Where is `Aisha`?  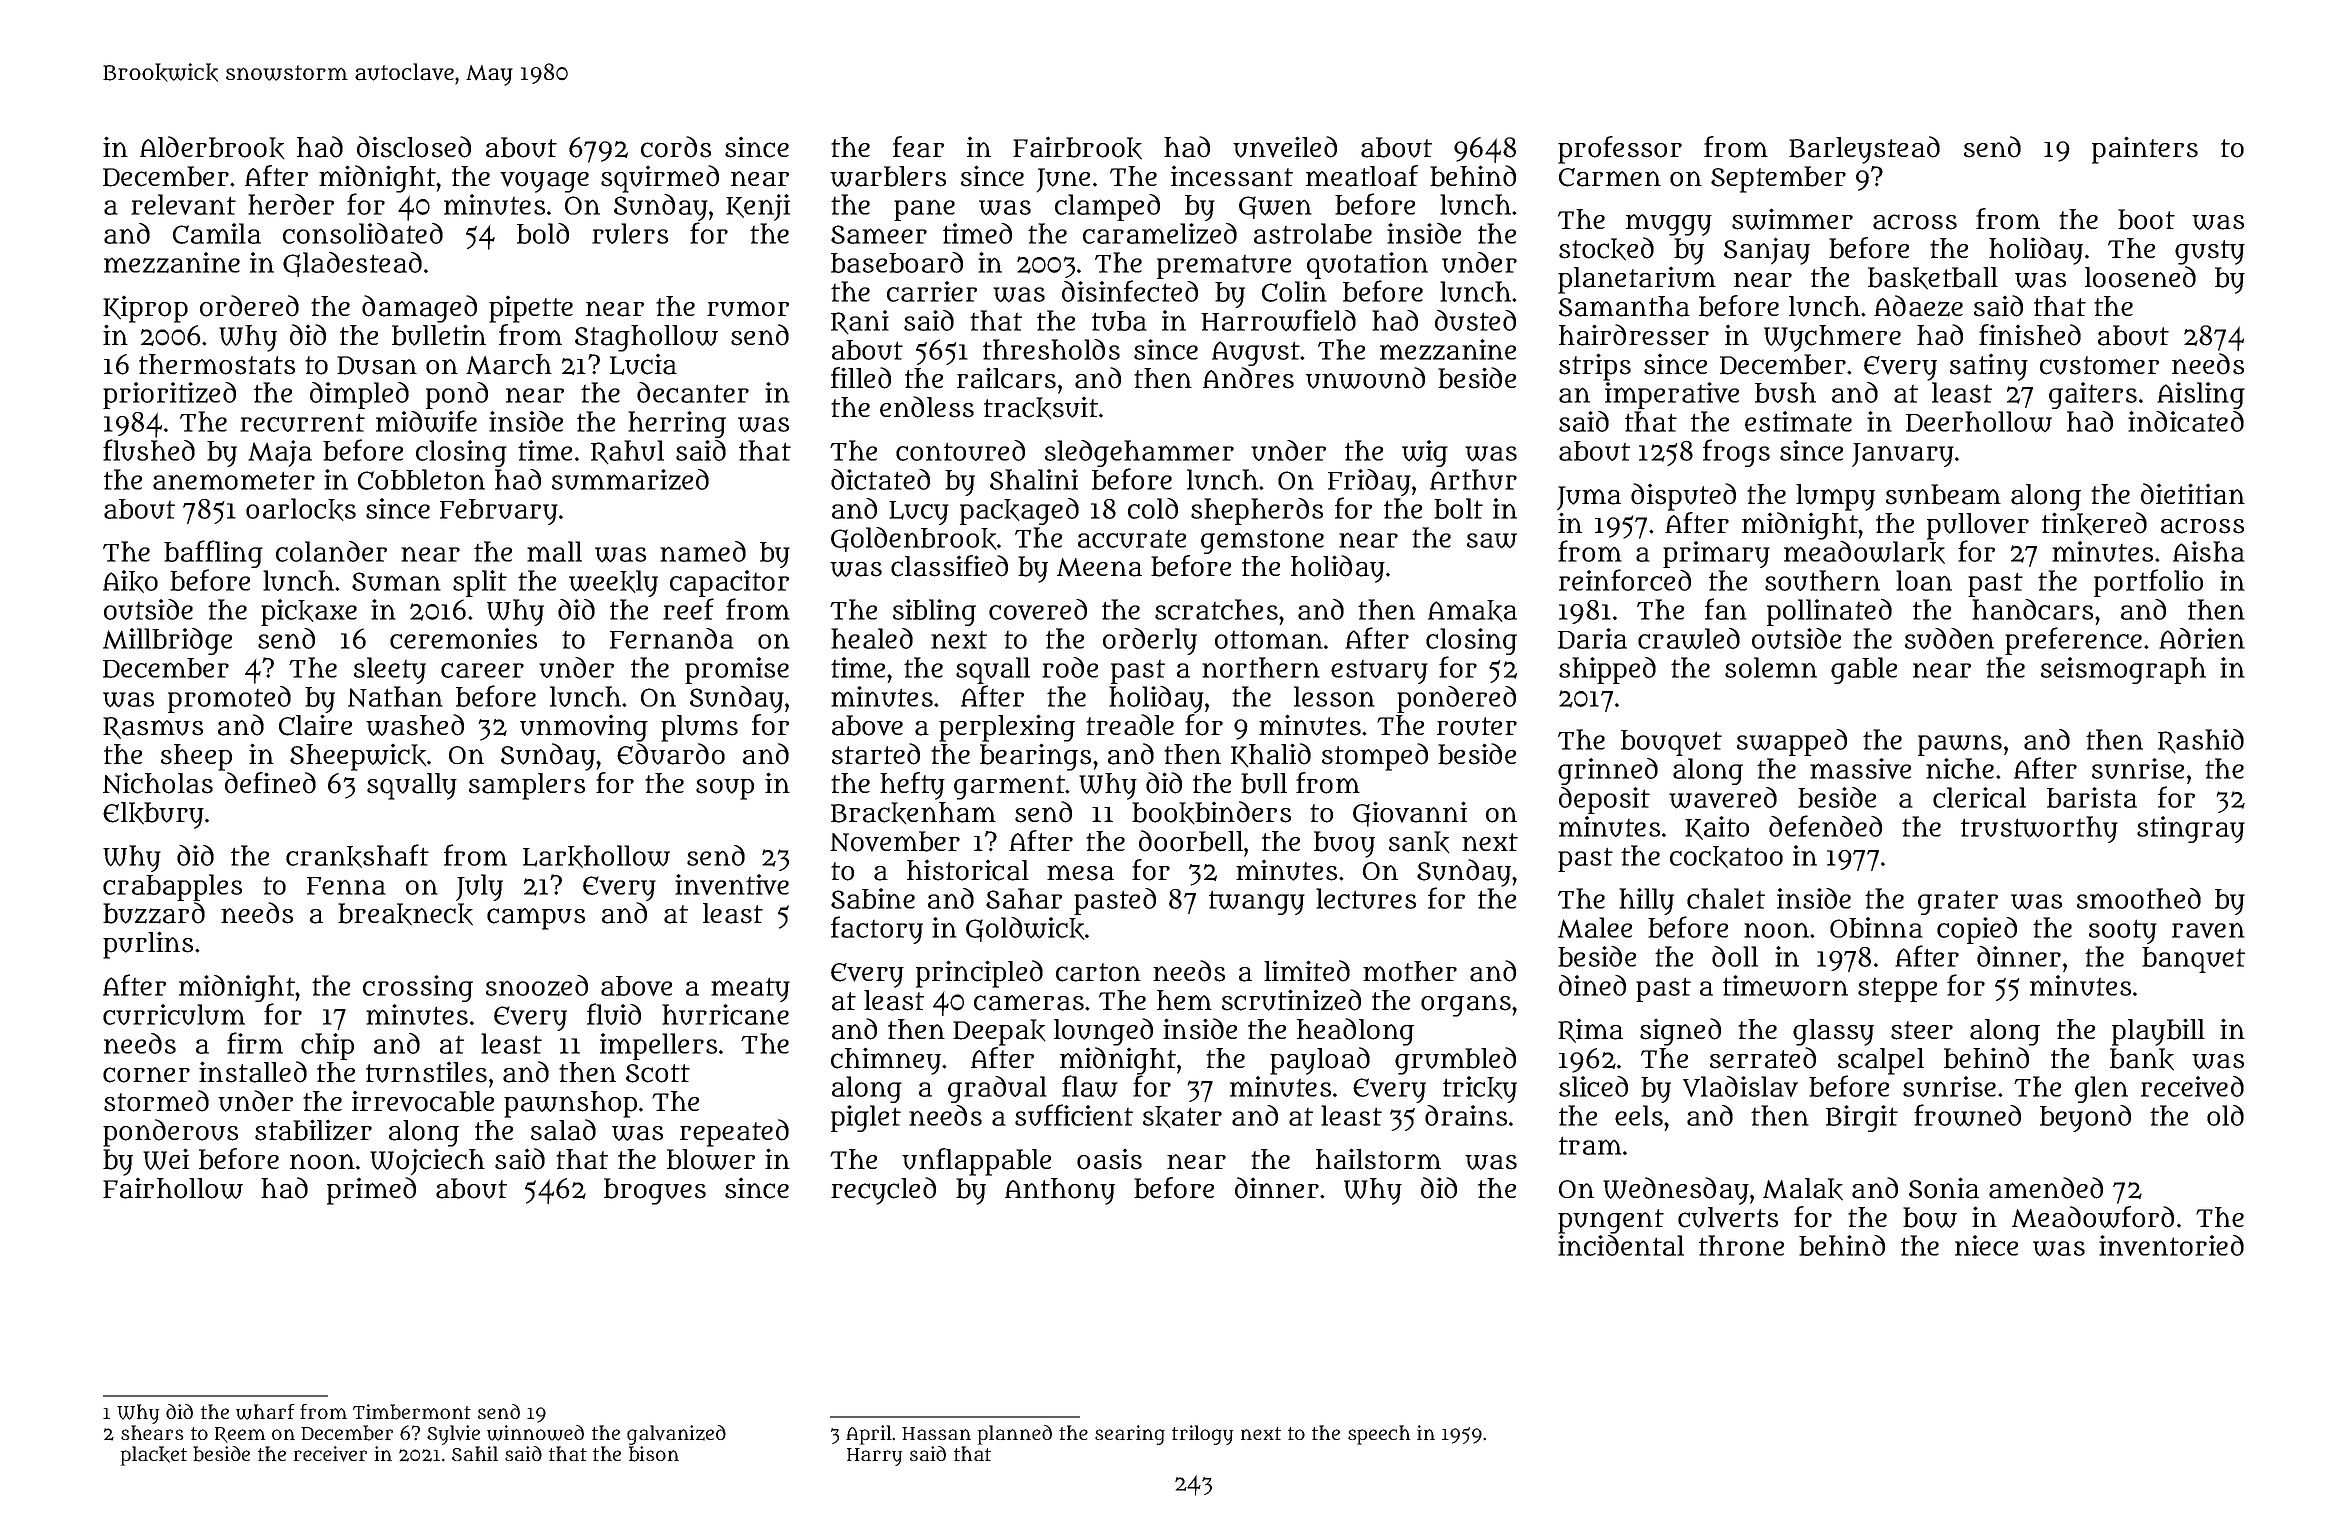
Aisha is located at coordinates (2209, 551).
